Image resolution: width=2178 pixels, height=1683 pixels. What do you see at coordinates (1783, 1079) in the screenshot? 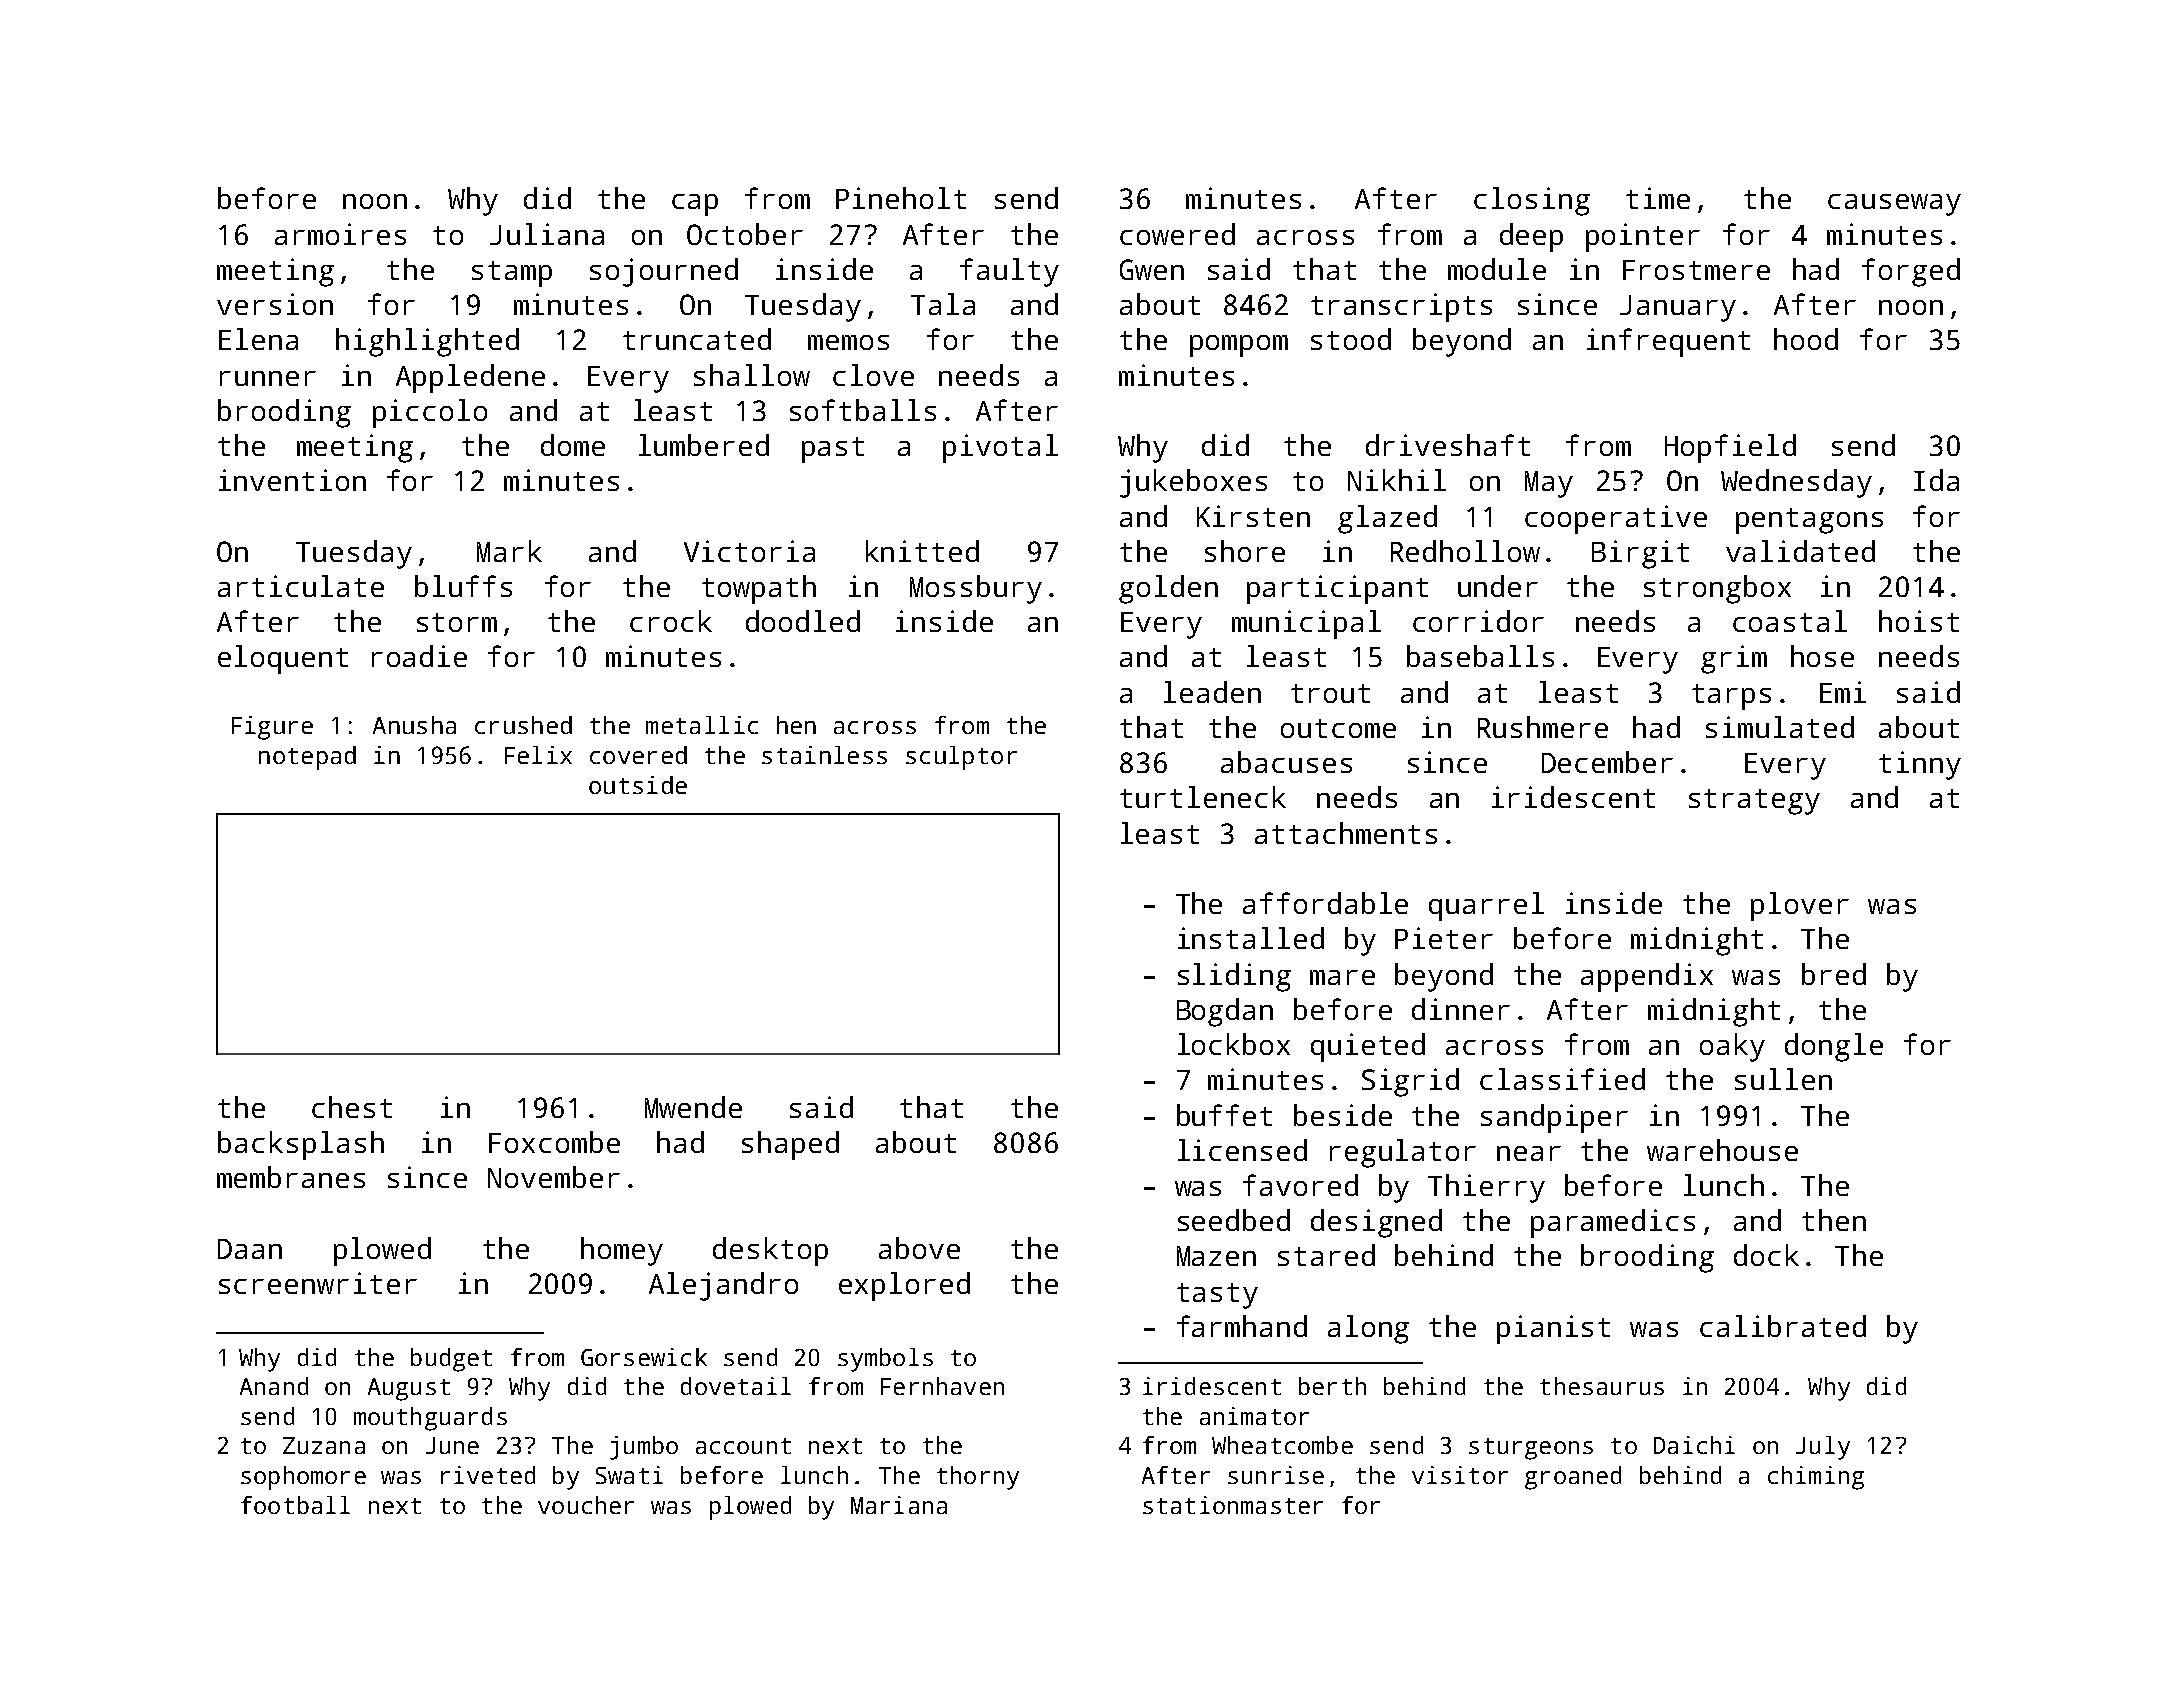
I see `sullen` at bounding box center [1783, 1079].
